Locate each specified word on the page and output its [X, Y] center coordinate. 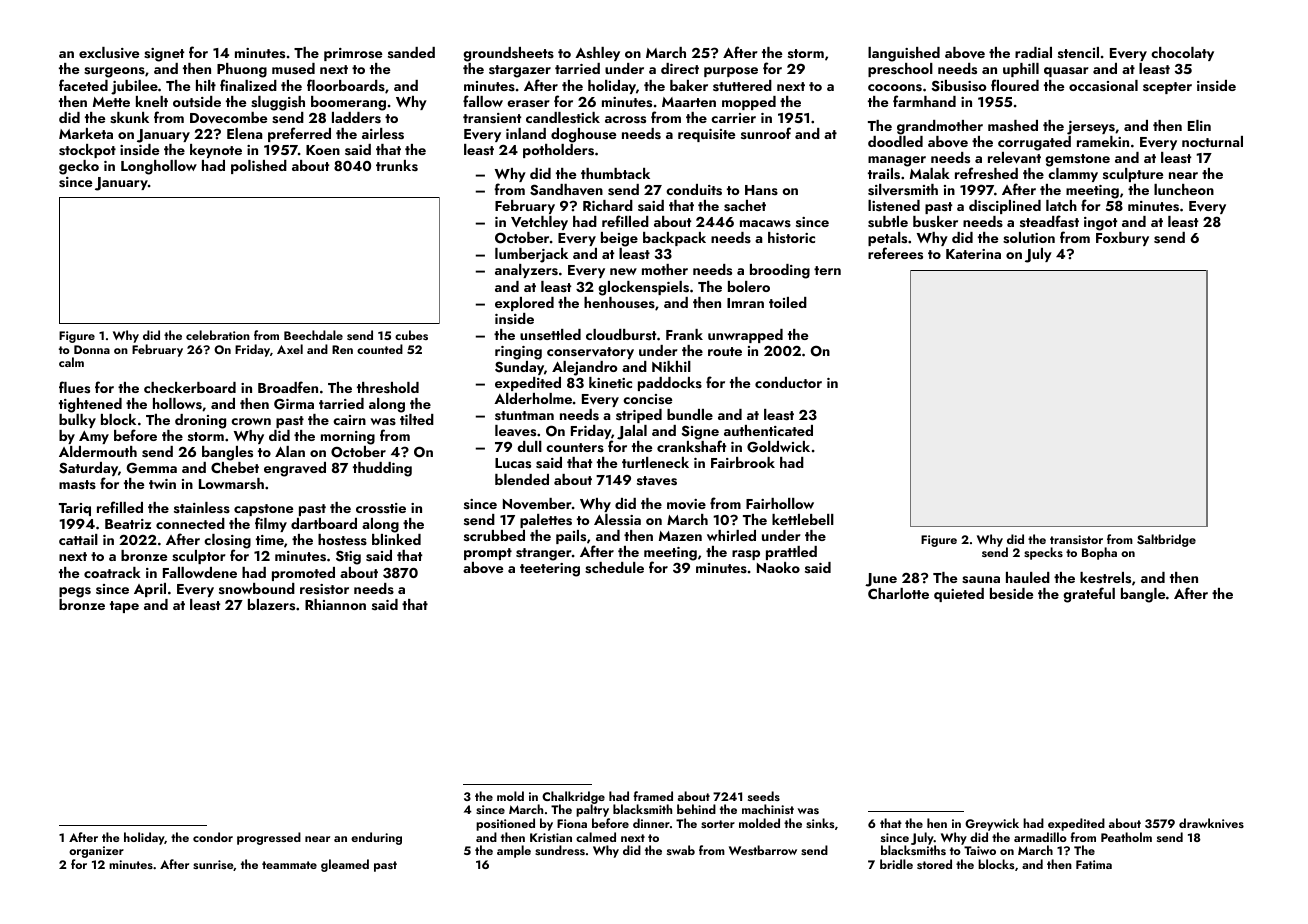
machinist [768, 809]
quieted [959, 595]
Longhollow [159, 167]
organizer [96, 852]
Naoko [778, 567]
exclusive [109, 53]
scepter [1167, 88]
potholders [558, 151]
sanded [411, 52]
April [150, 590]
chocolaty [1182, 54]
